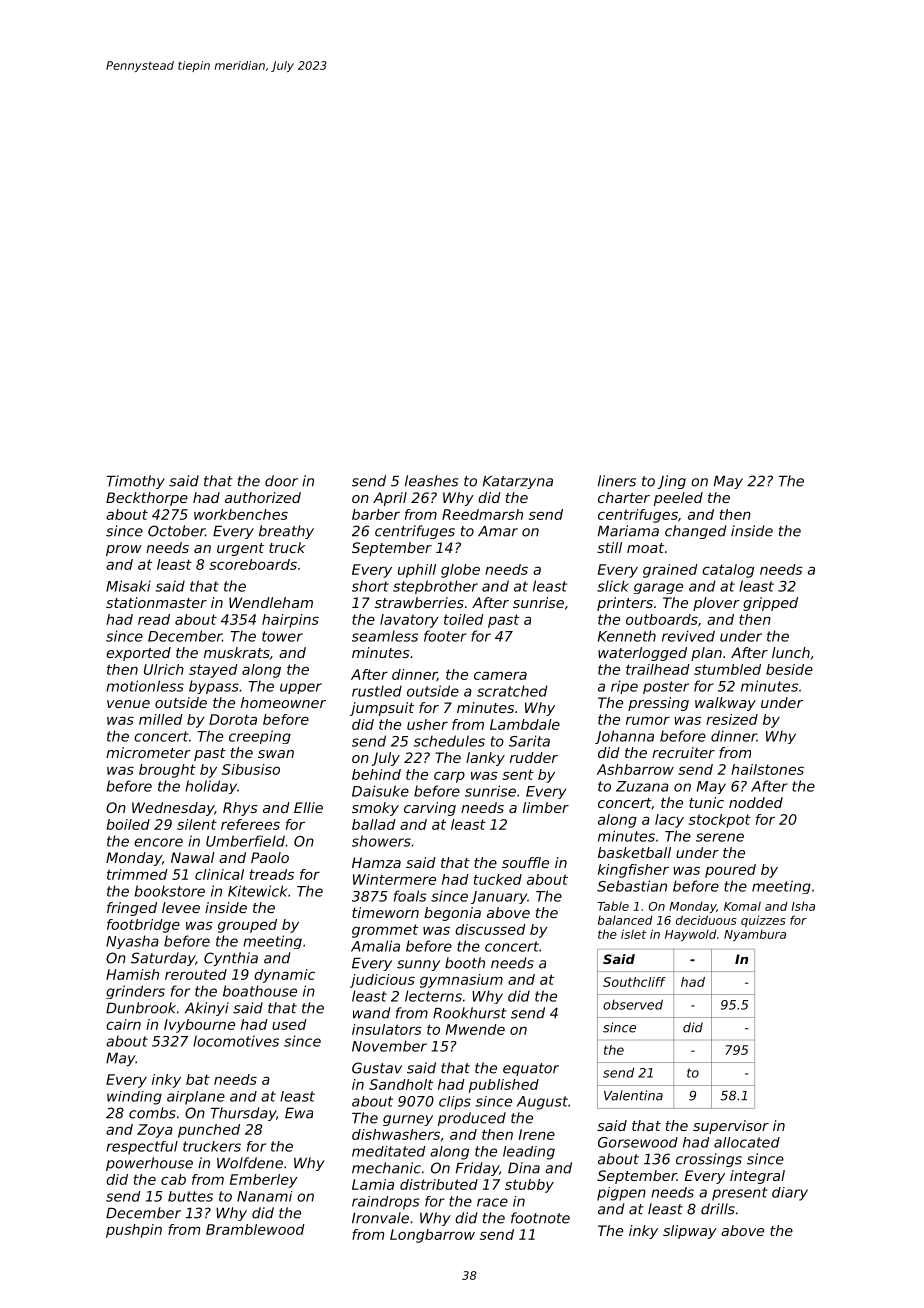 This document has height=1308, width=924. What do you see at coordinates (613, 586) in the document?
I see `slick` at bounding box center [613, 586].
